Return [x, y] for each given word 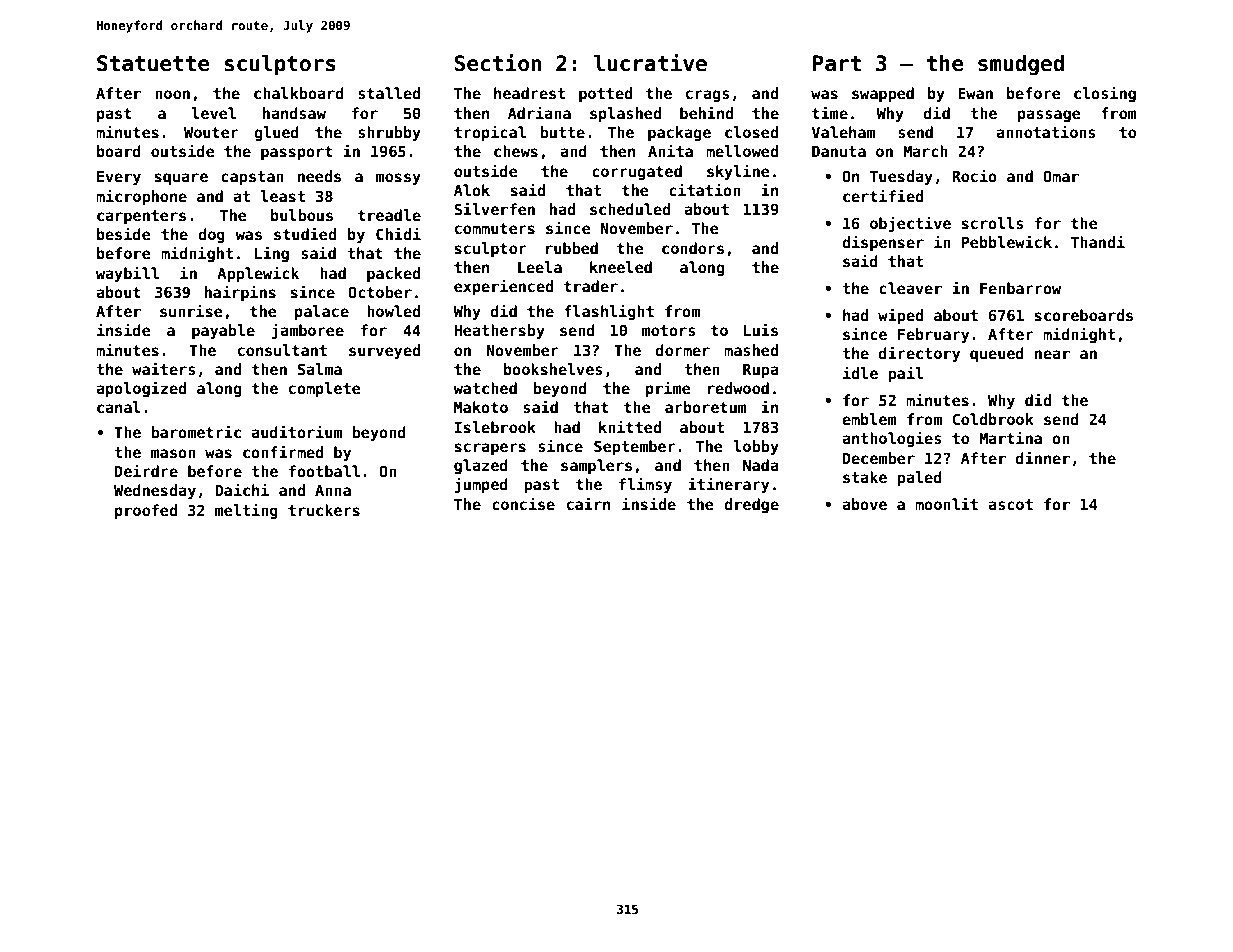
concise [523, 503]
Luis [761, 329]
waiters [164, 368]
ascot [1010, 504]
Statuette [153, 63]
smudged [1021, 65]
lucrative [650, 63]
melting [246, 511]
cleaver [910, 288]
